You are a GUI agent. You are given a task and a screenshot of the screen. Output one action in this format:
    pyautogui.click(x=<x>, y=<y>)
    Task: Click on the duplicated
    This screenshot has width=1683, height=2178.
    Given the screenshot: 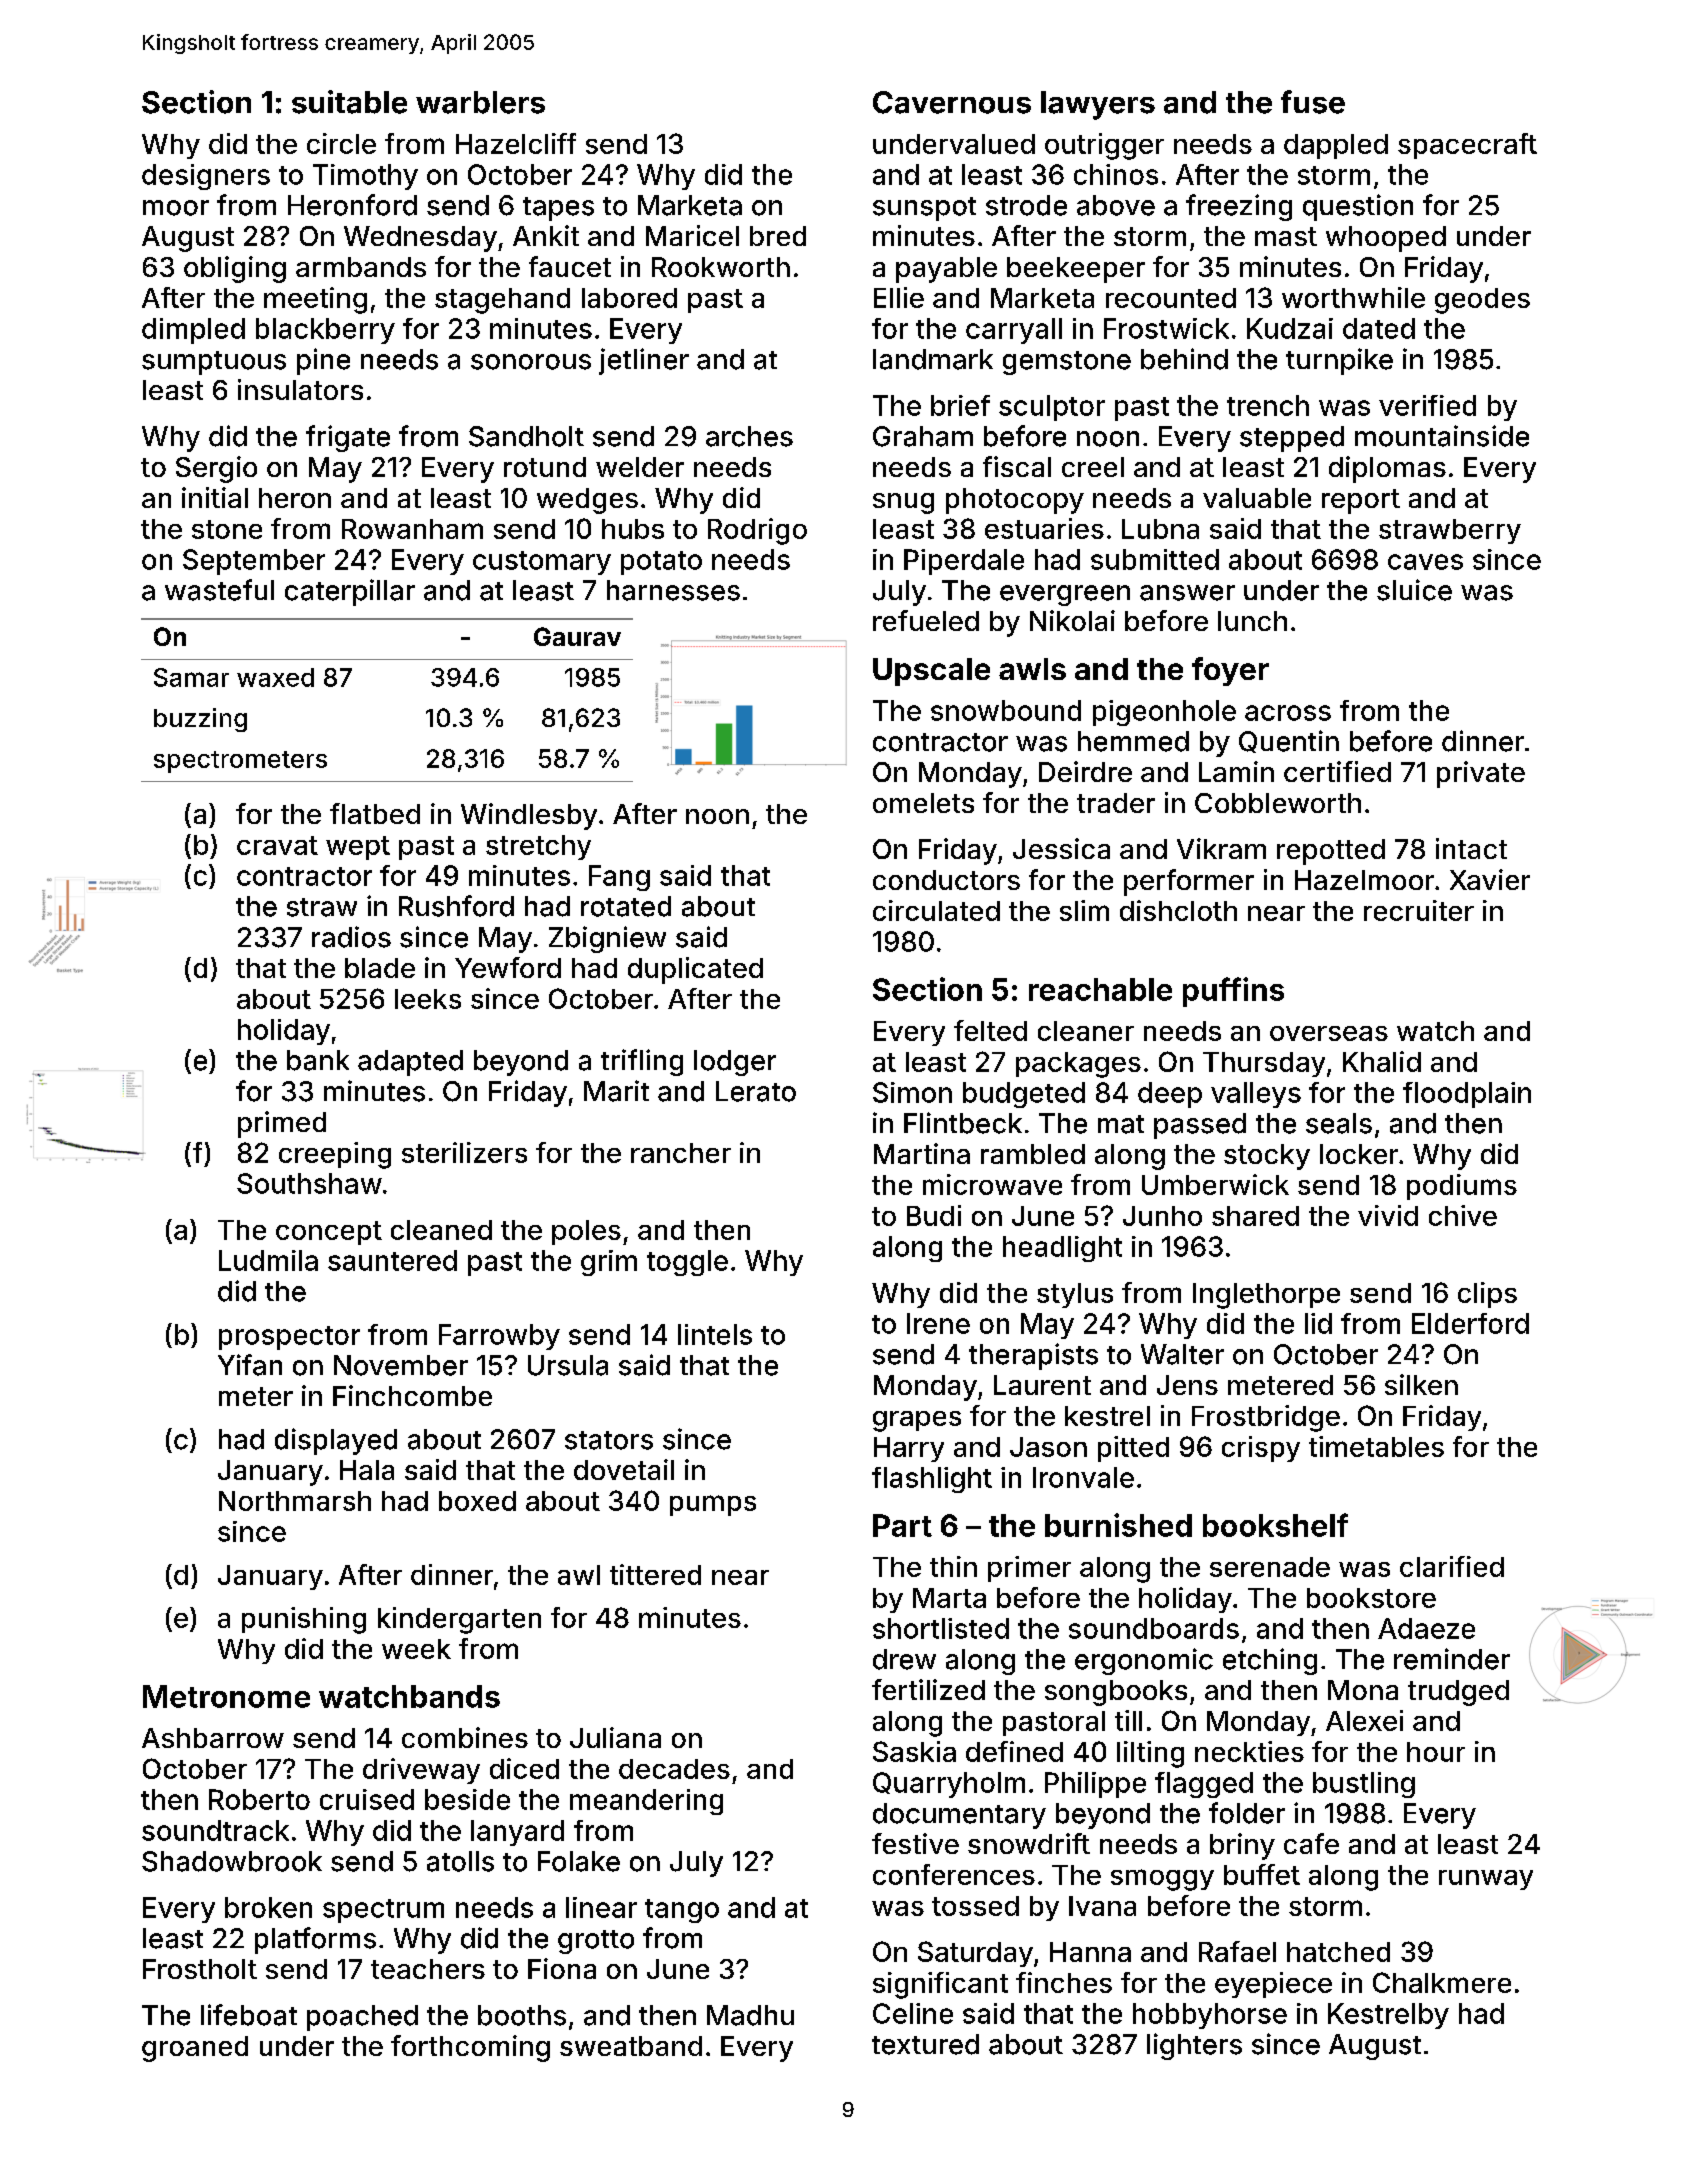 What is the action you would take?
    pyautogui.click(x=695, y=970)
